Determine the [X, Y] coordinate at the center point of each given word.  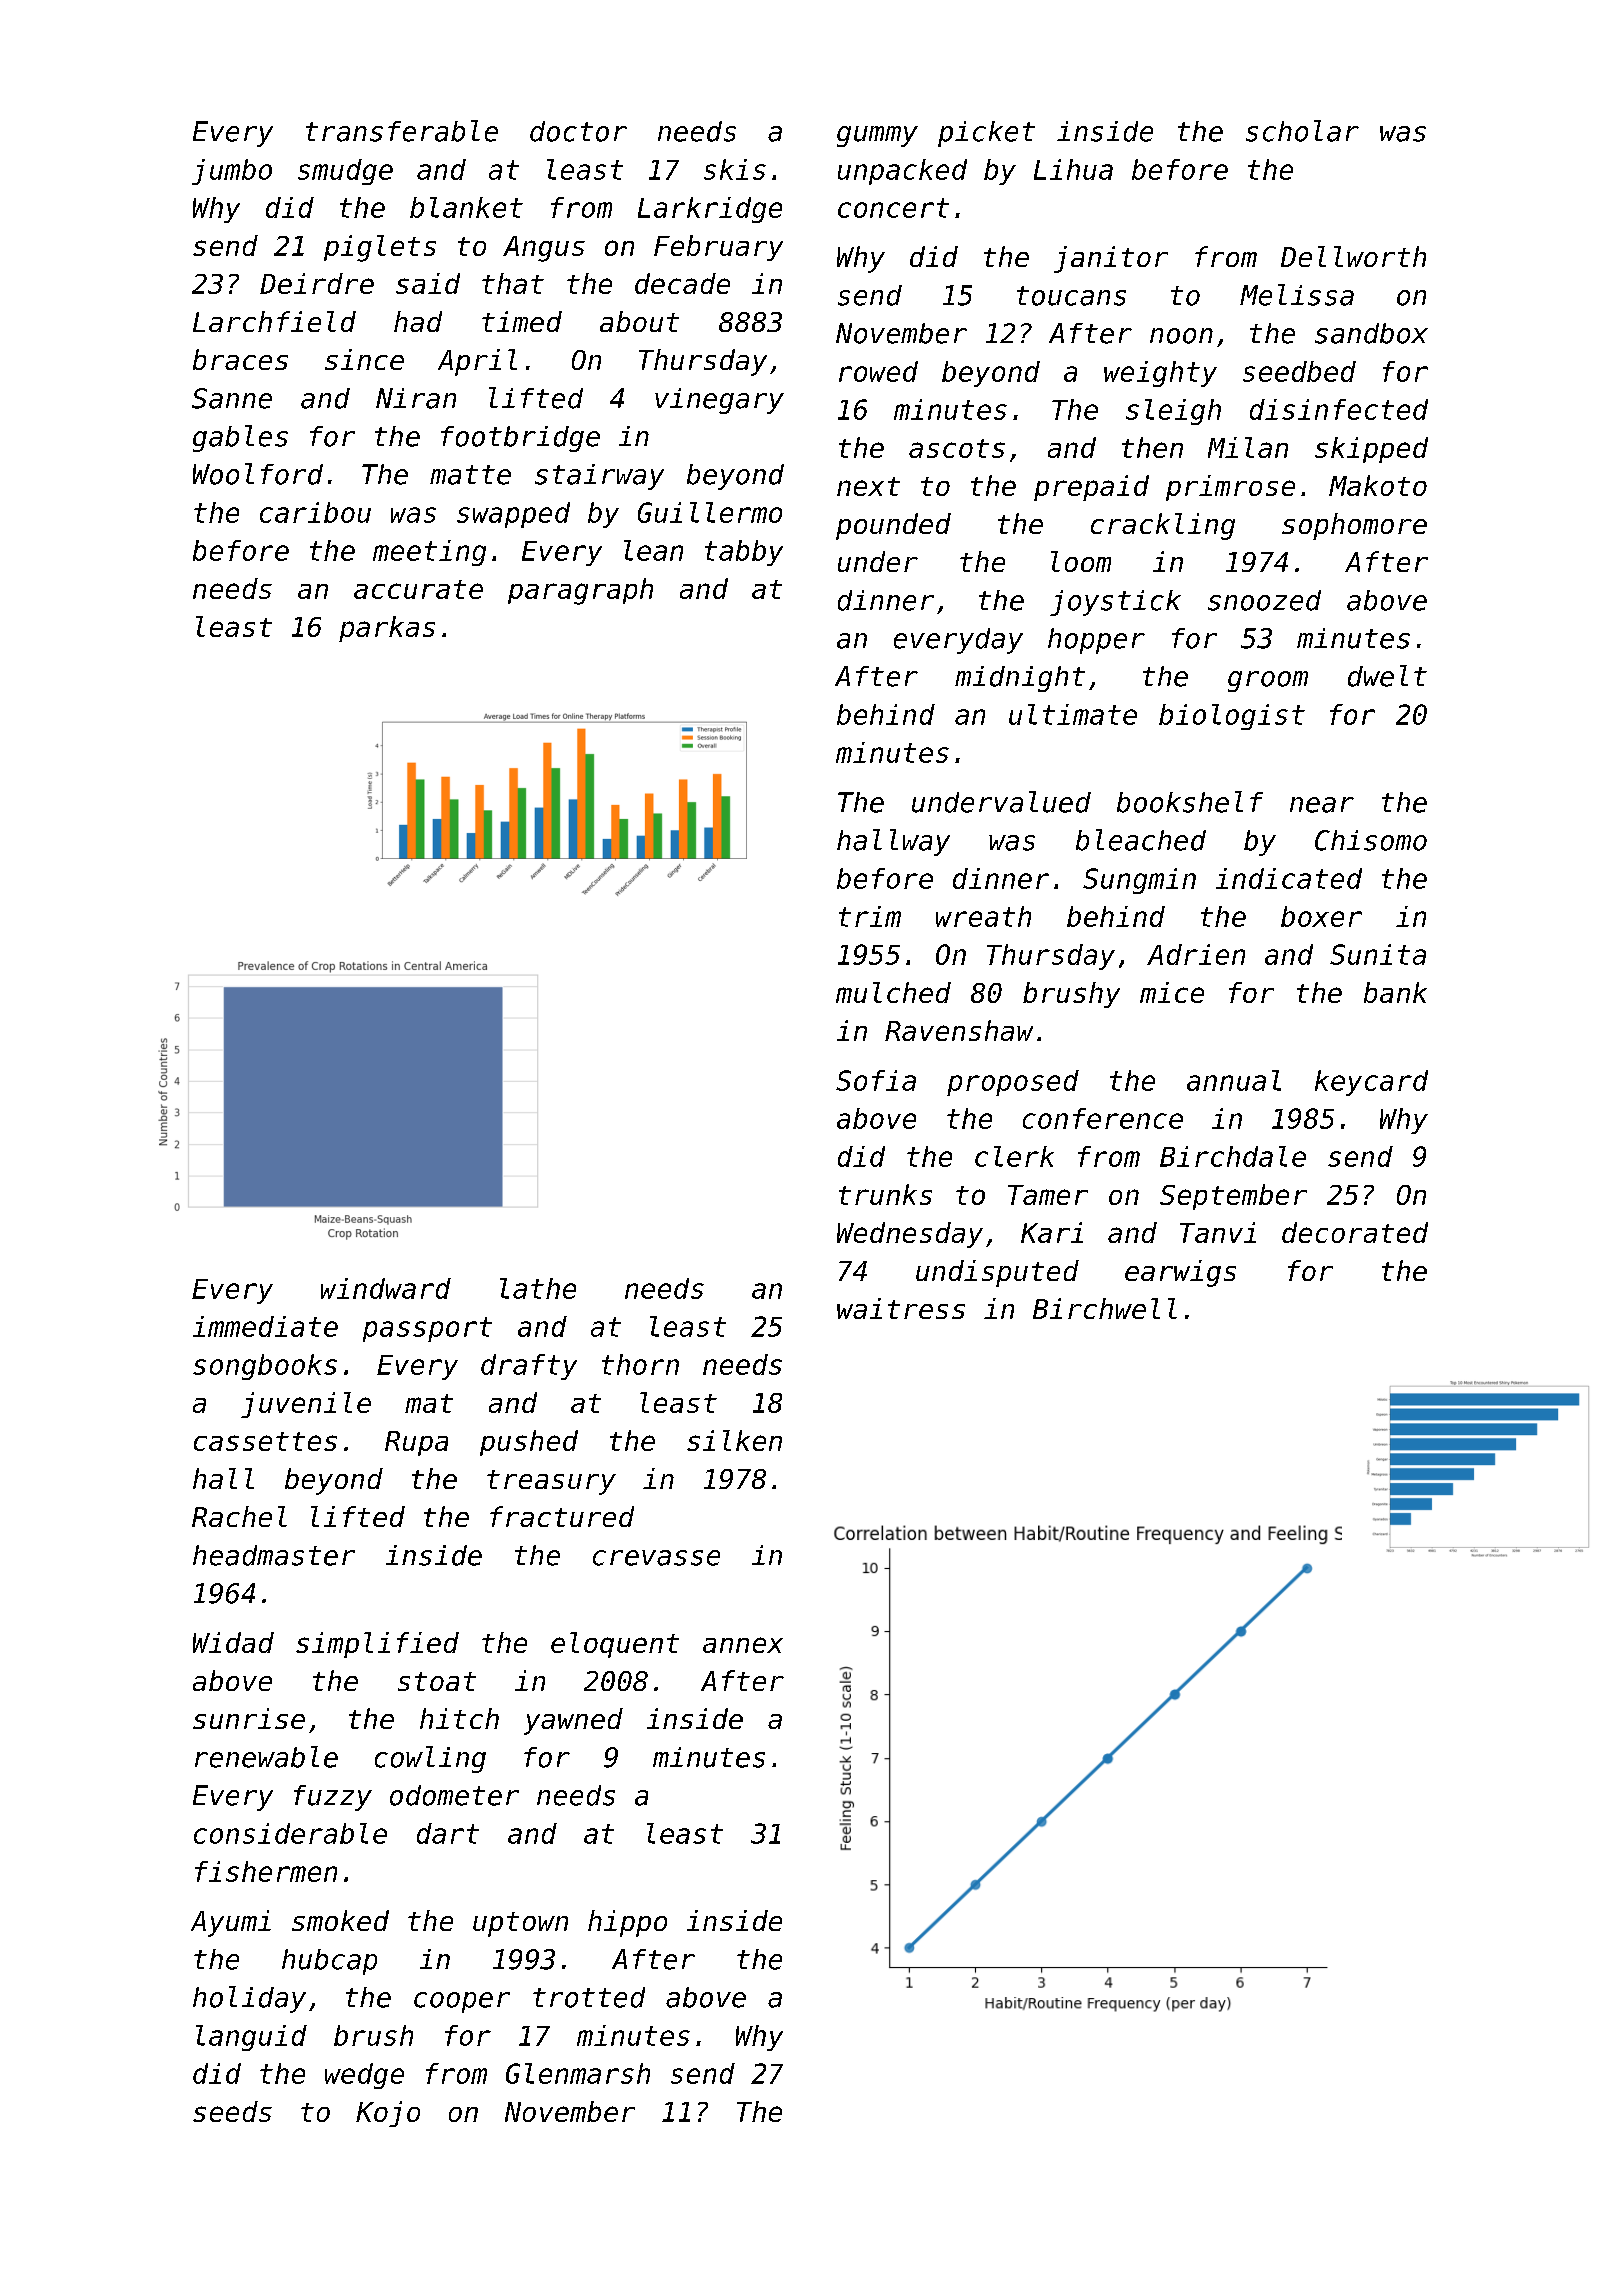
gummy [877, 136]
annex [743, 1645]
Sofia [876, 1080]
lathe [538, 1288]
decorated [1355, 1232]
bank [1395, 992]
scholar [1302, 131]
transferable [402, 131]
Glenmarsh [578, 2073]
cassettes [265, 1441]
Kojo [388, 2114]
